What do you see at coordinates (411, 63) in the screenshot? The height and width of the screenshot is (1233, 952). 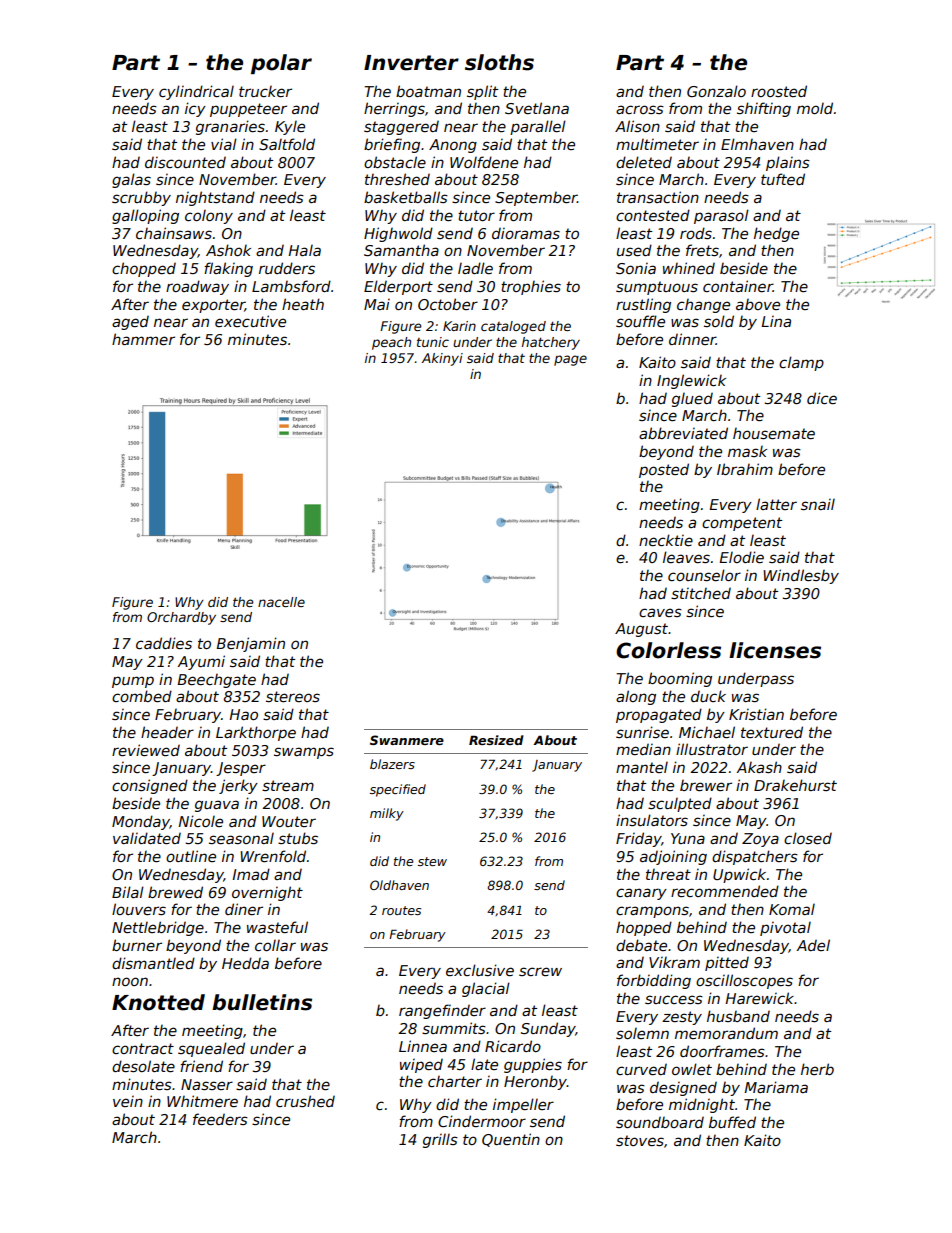 I see `Inverter` at bounding box center [411, 63].
